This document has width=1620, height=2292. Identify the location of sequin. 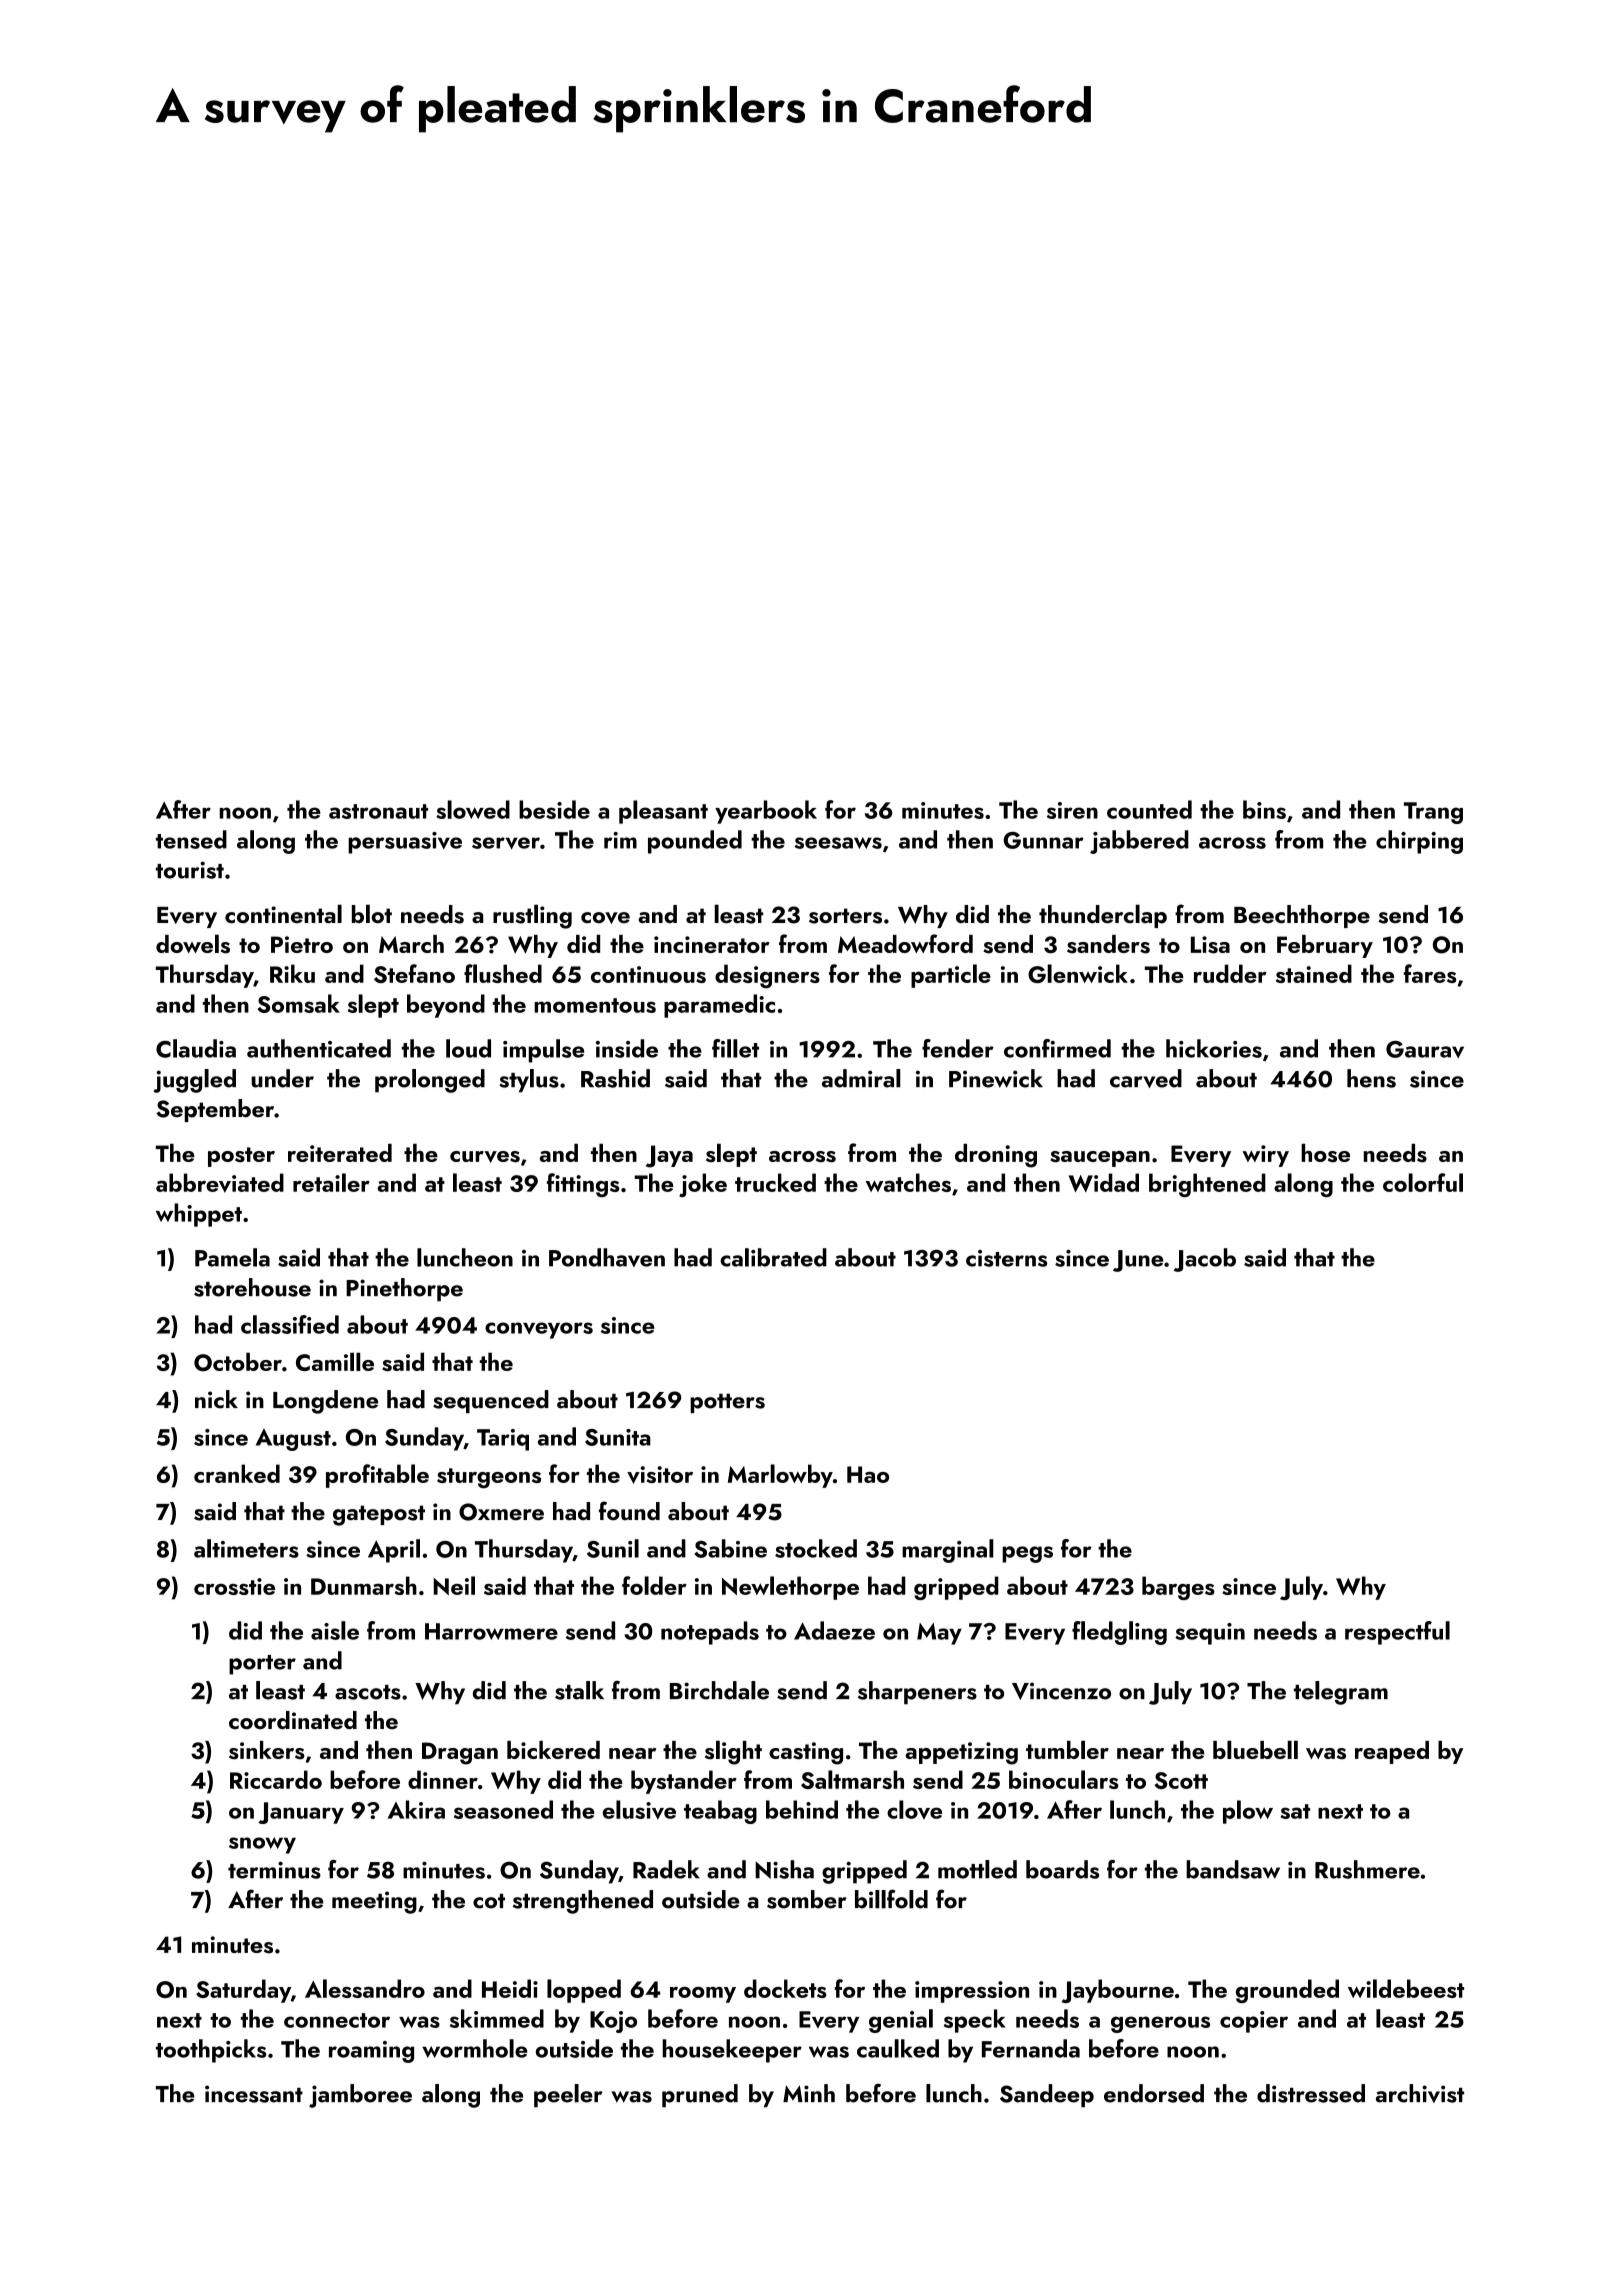
(1210, 1634).
